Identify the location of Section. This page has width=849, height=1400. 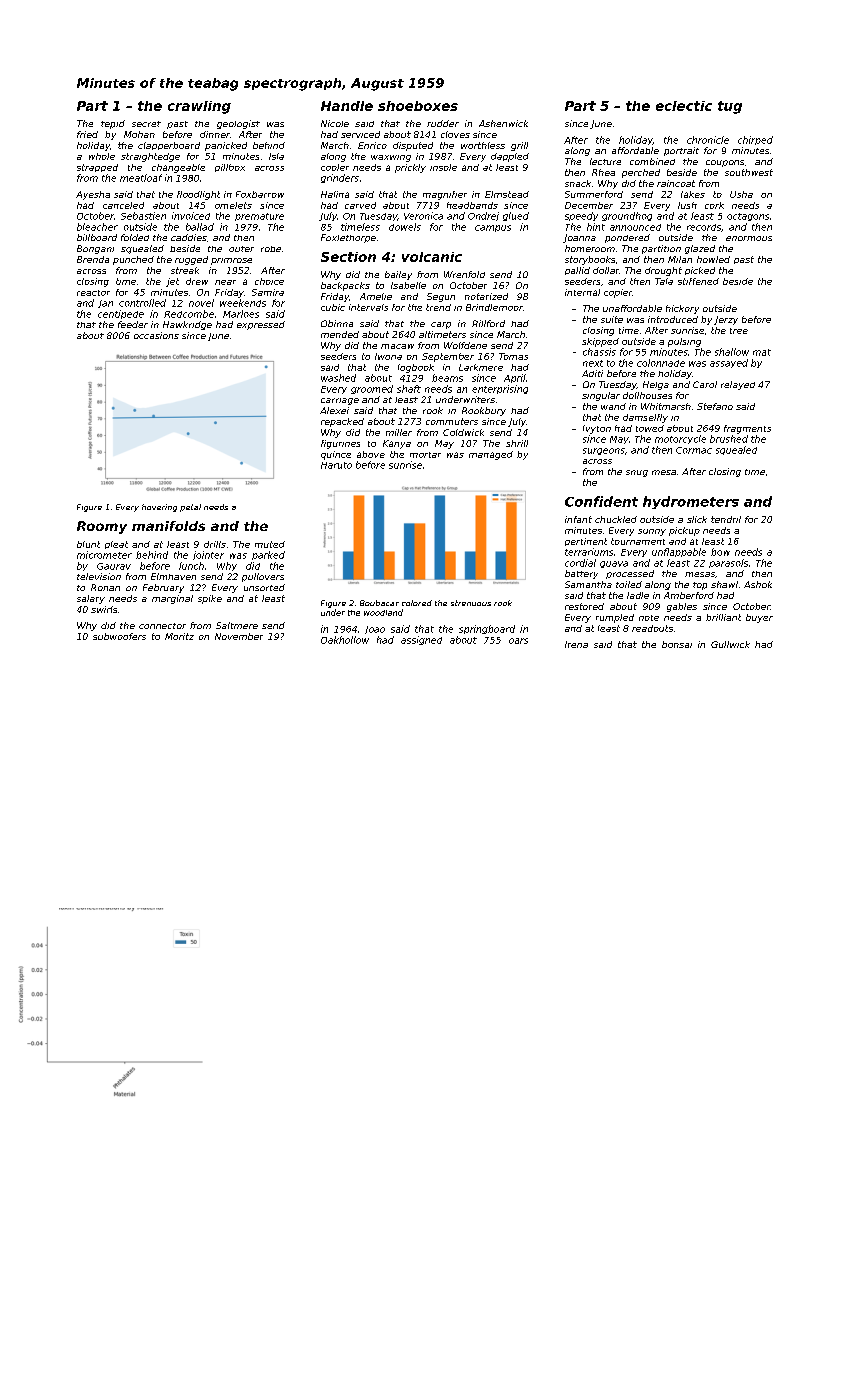
(348, 257).
